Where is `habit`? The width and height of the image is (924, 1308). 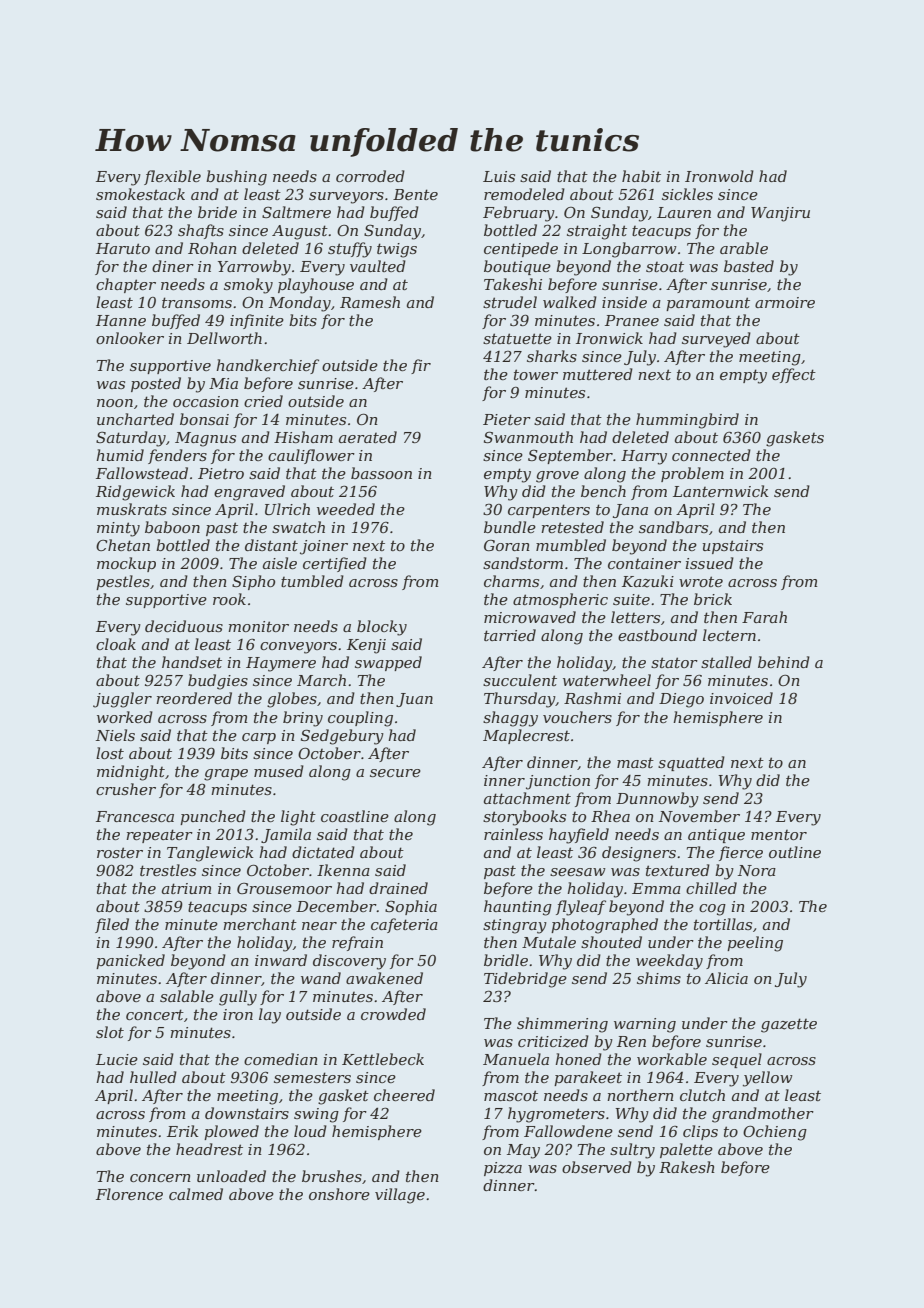
habit is located at coordinates (641, 176).
